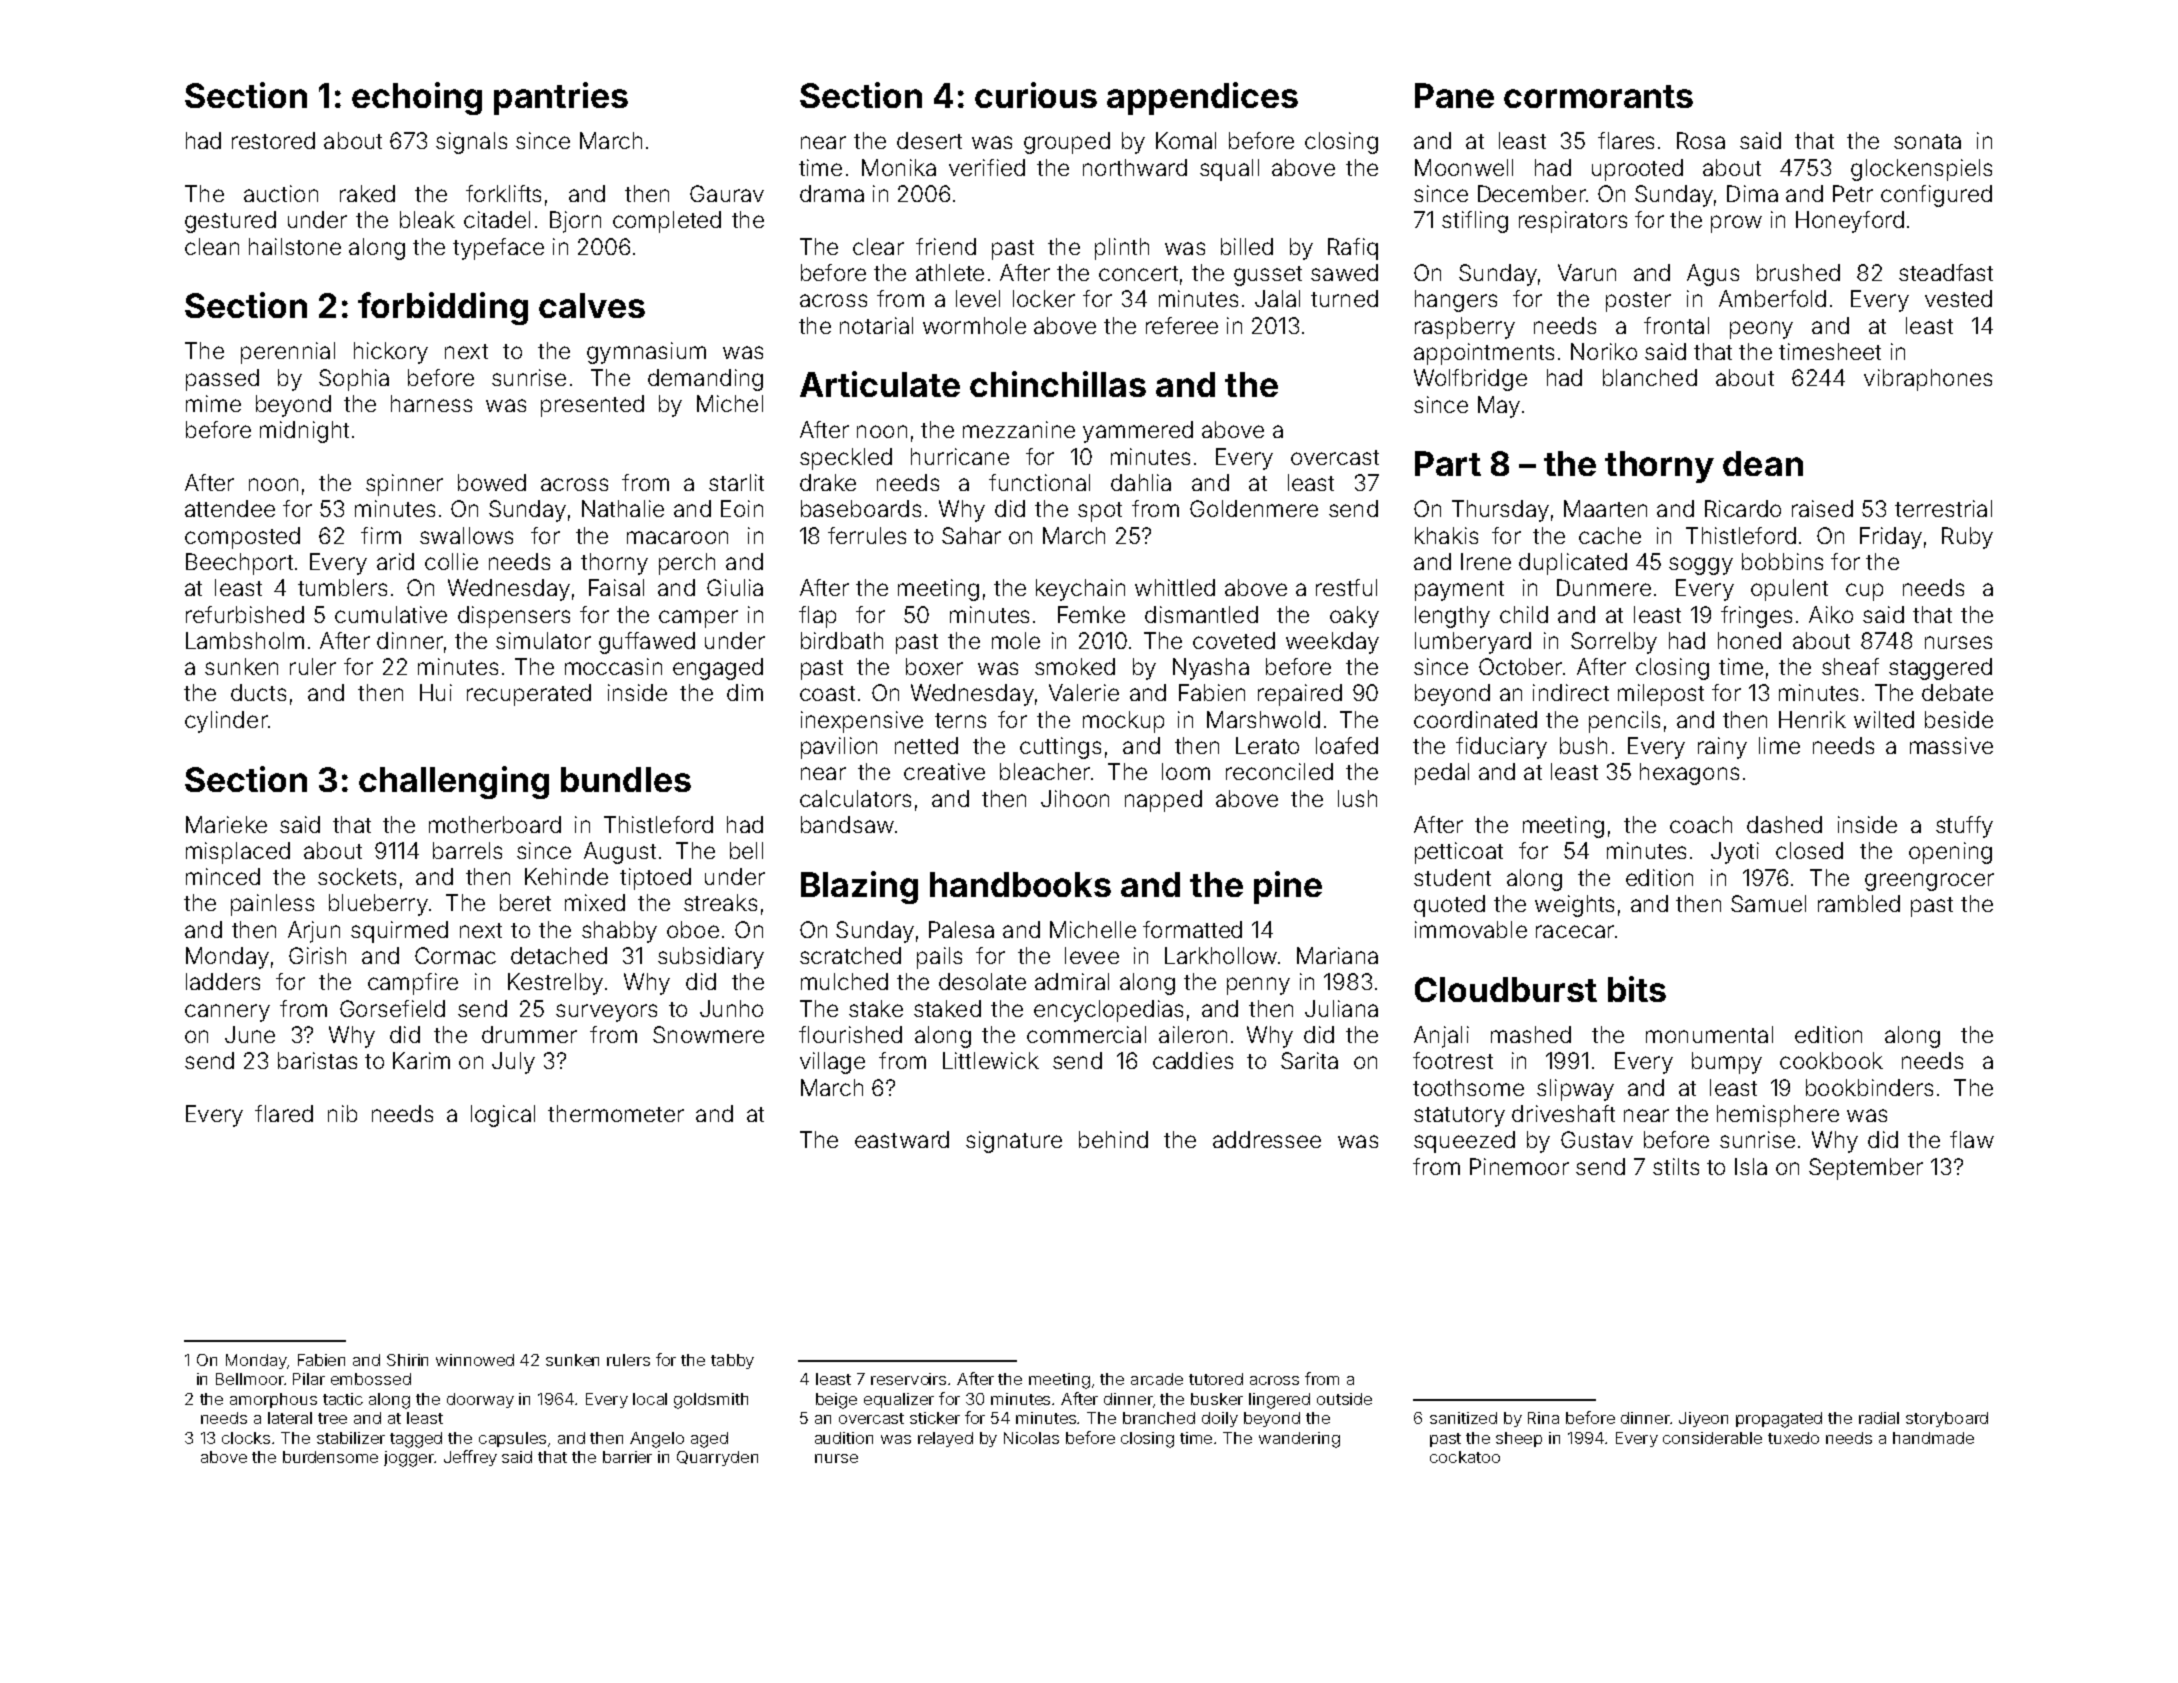  Describe the element at coordinates (1019, 429) in the screenshot. I see `mezzanine` at that location.
